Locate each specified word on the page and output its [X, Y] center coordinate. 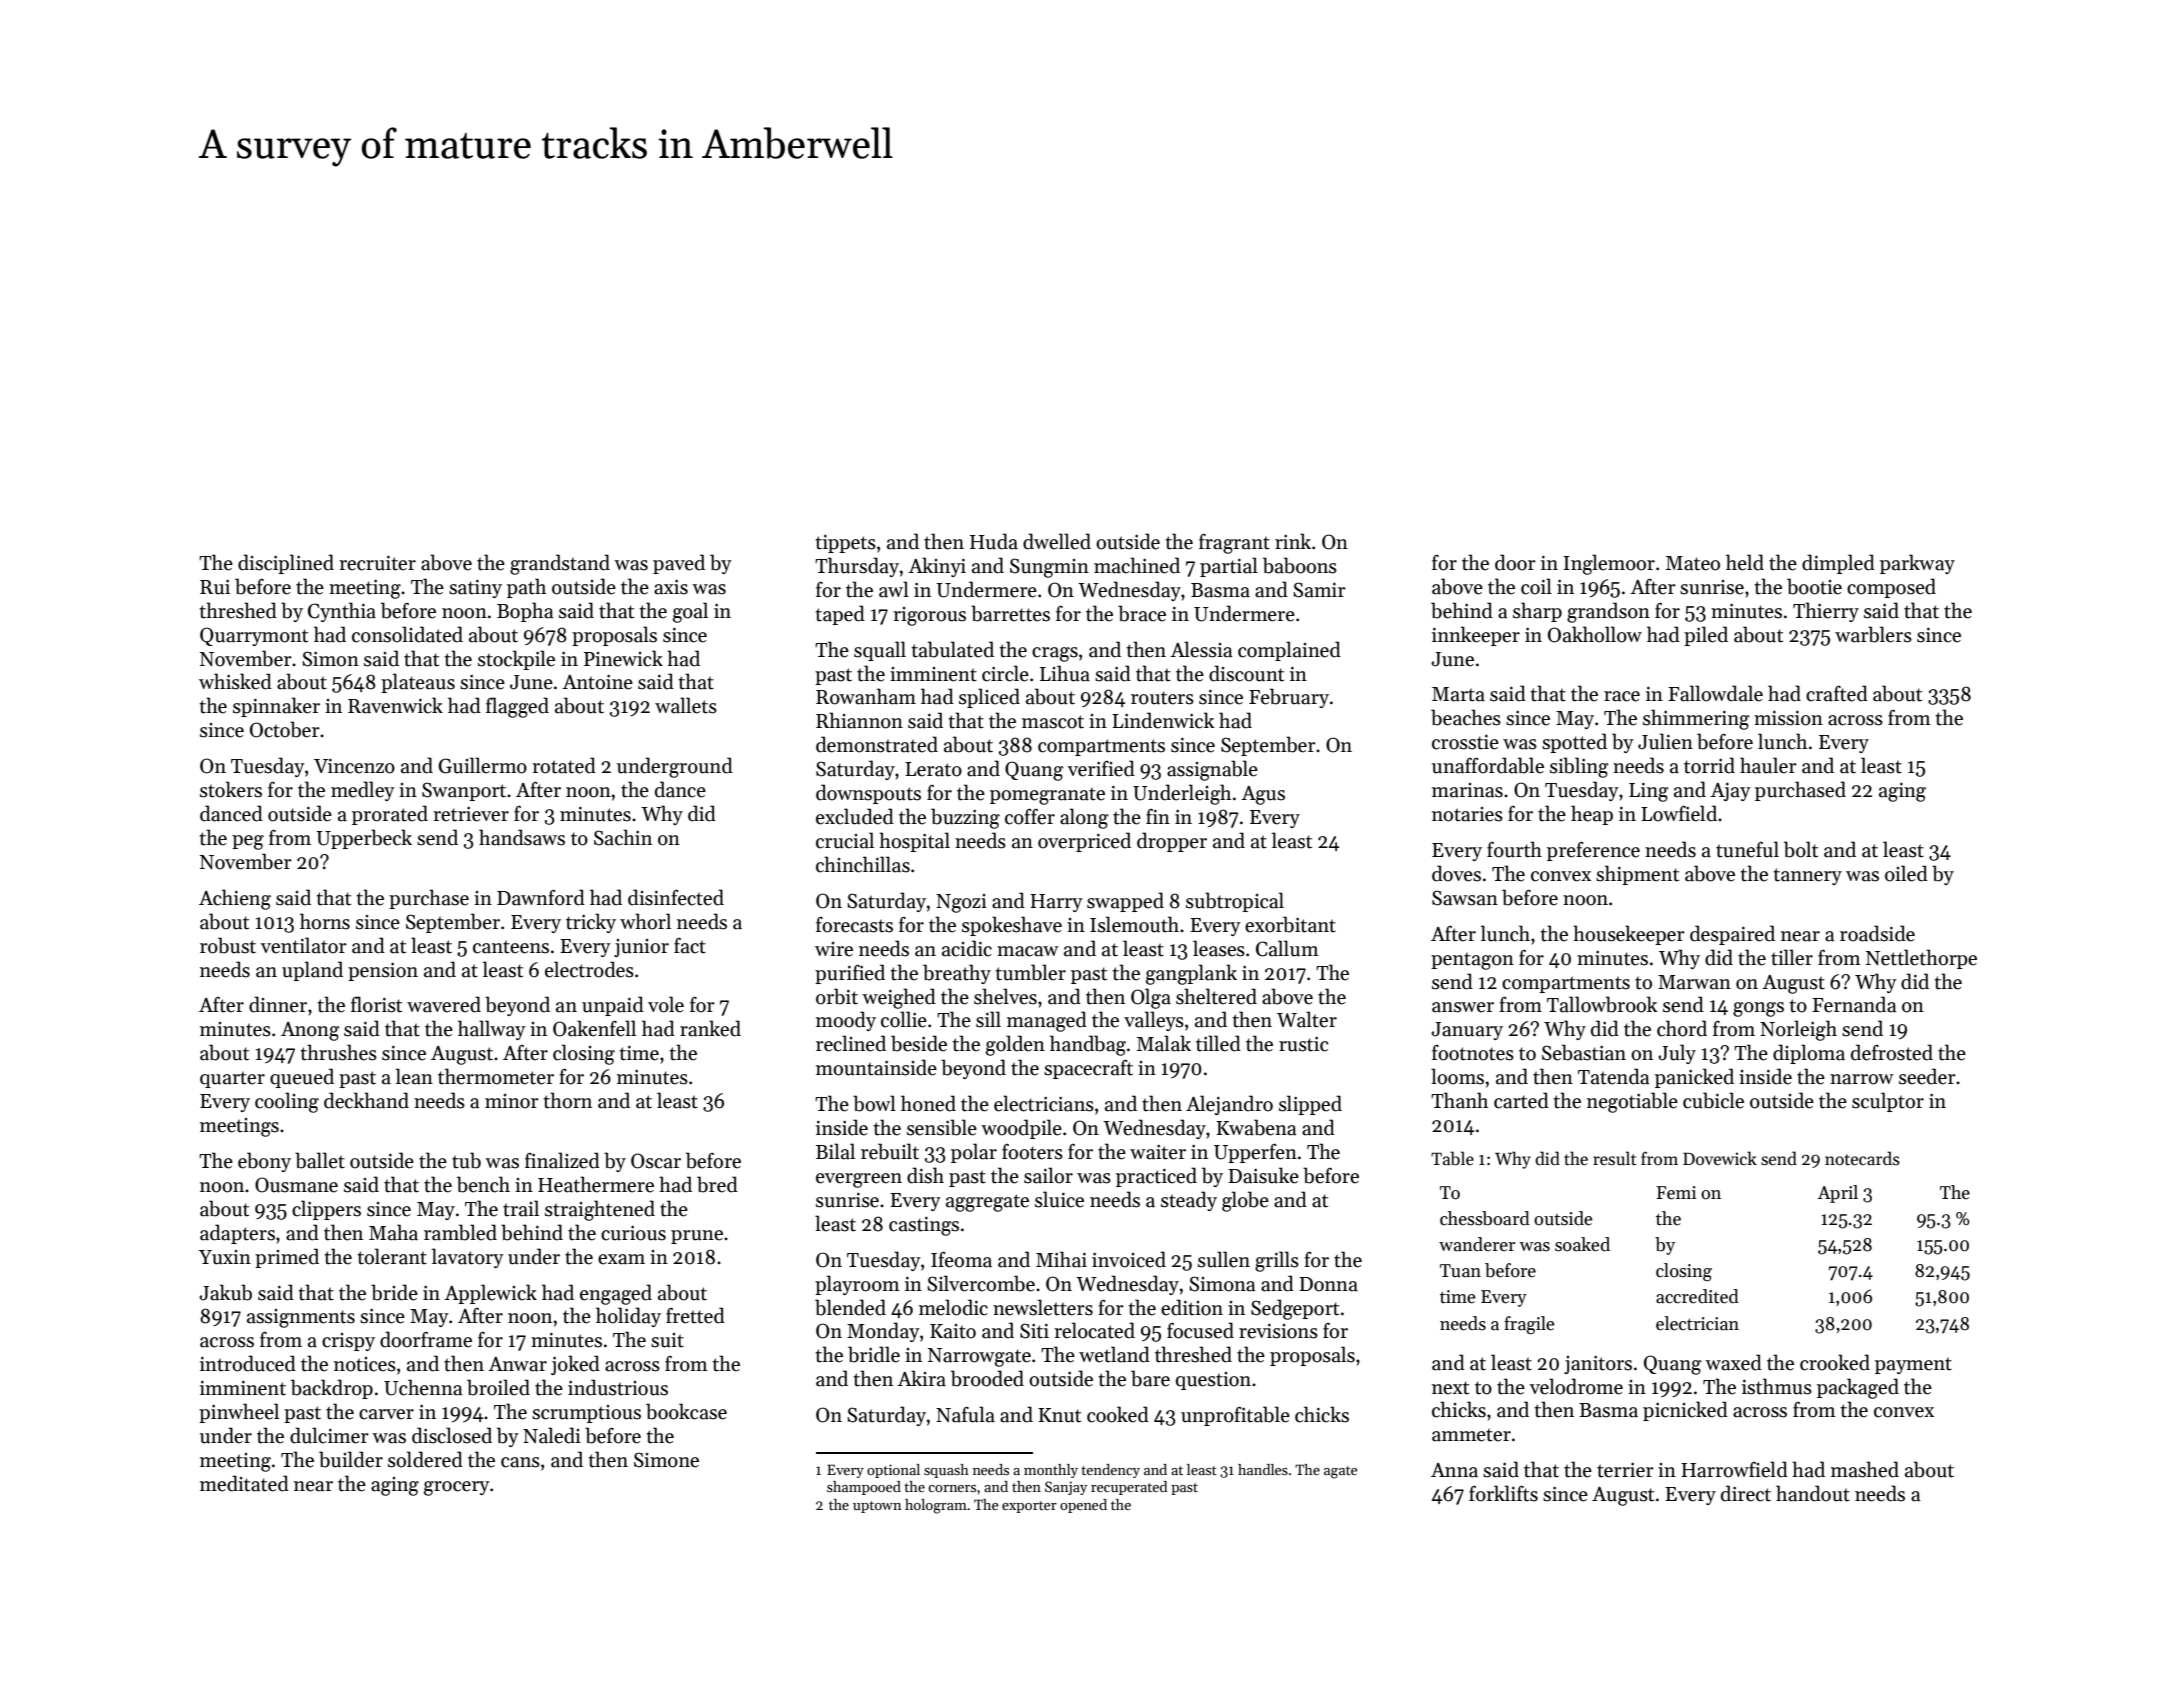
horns [325, 921]
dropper [1172, 842]
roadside [1877, 933]
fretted [695, 1315]
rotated [564, 765]
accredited [1697, 1296]
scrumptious [586, 1414]
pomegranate [1047, 796]
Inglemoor [1609, 564]
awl [894, 589]
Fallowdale [1715, 693]
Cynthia [342, 612]
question [1213, 1381]
